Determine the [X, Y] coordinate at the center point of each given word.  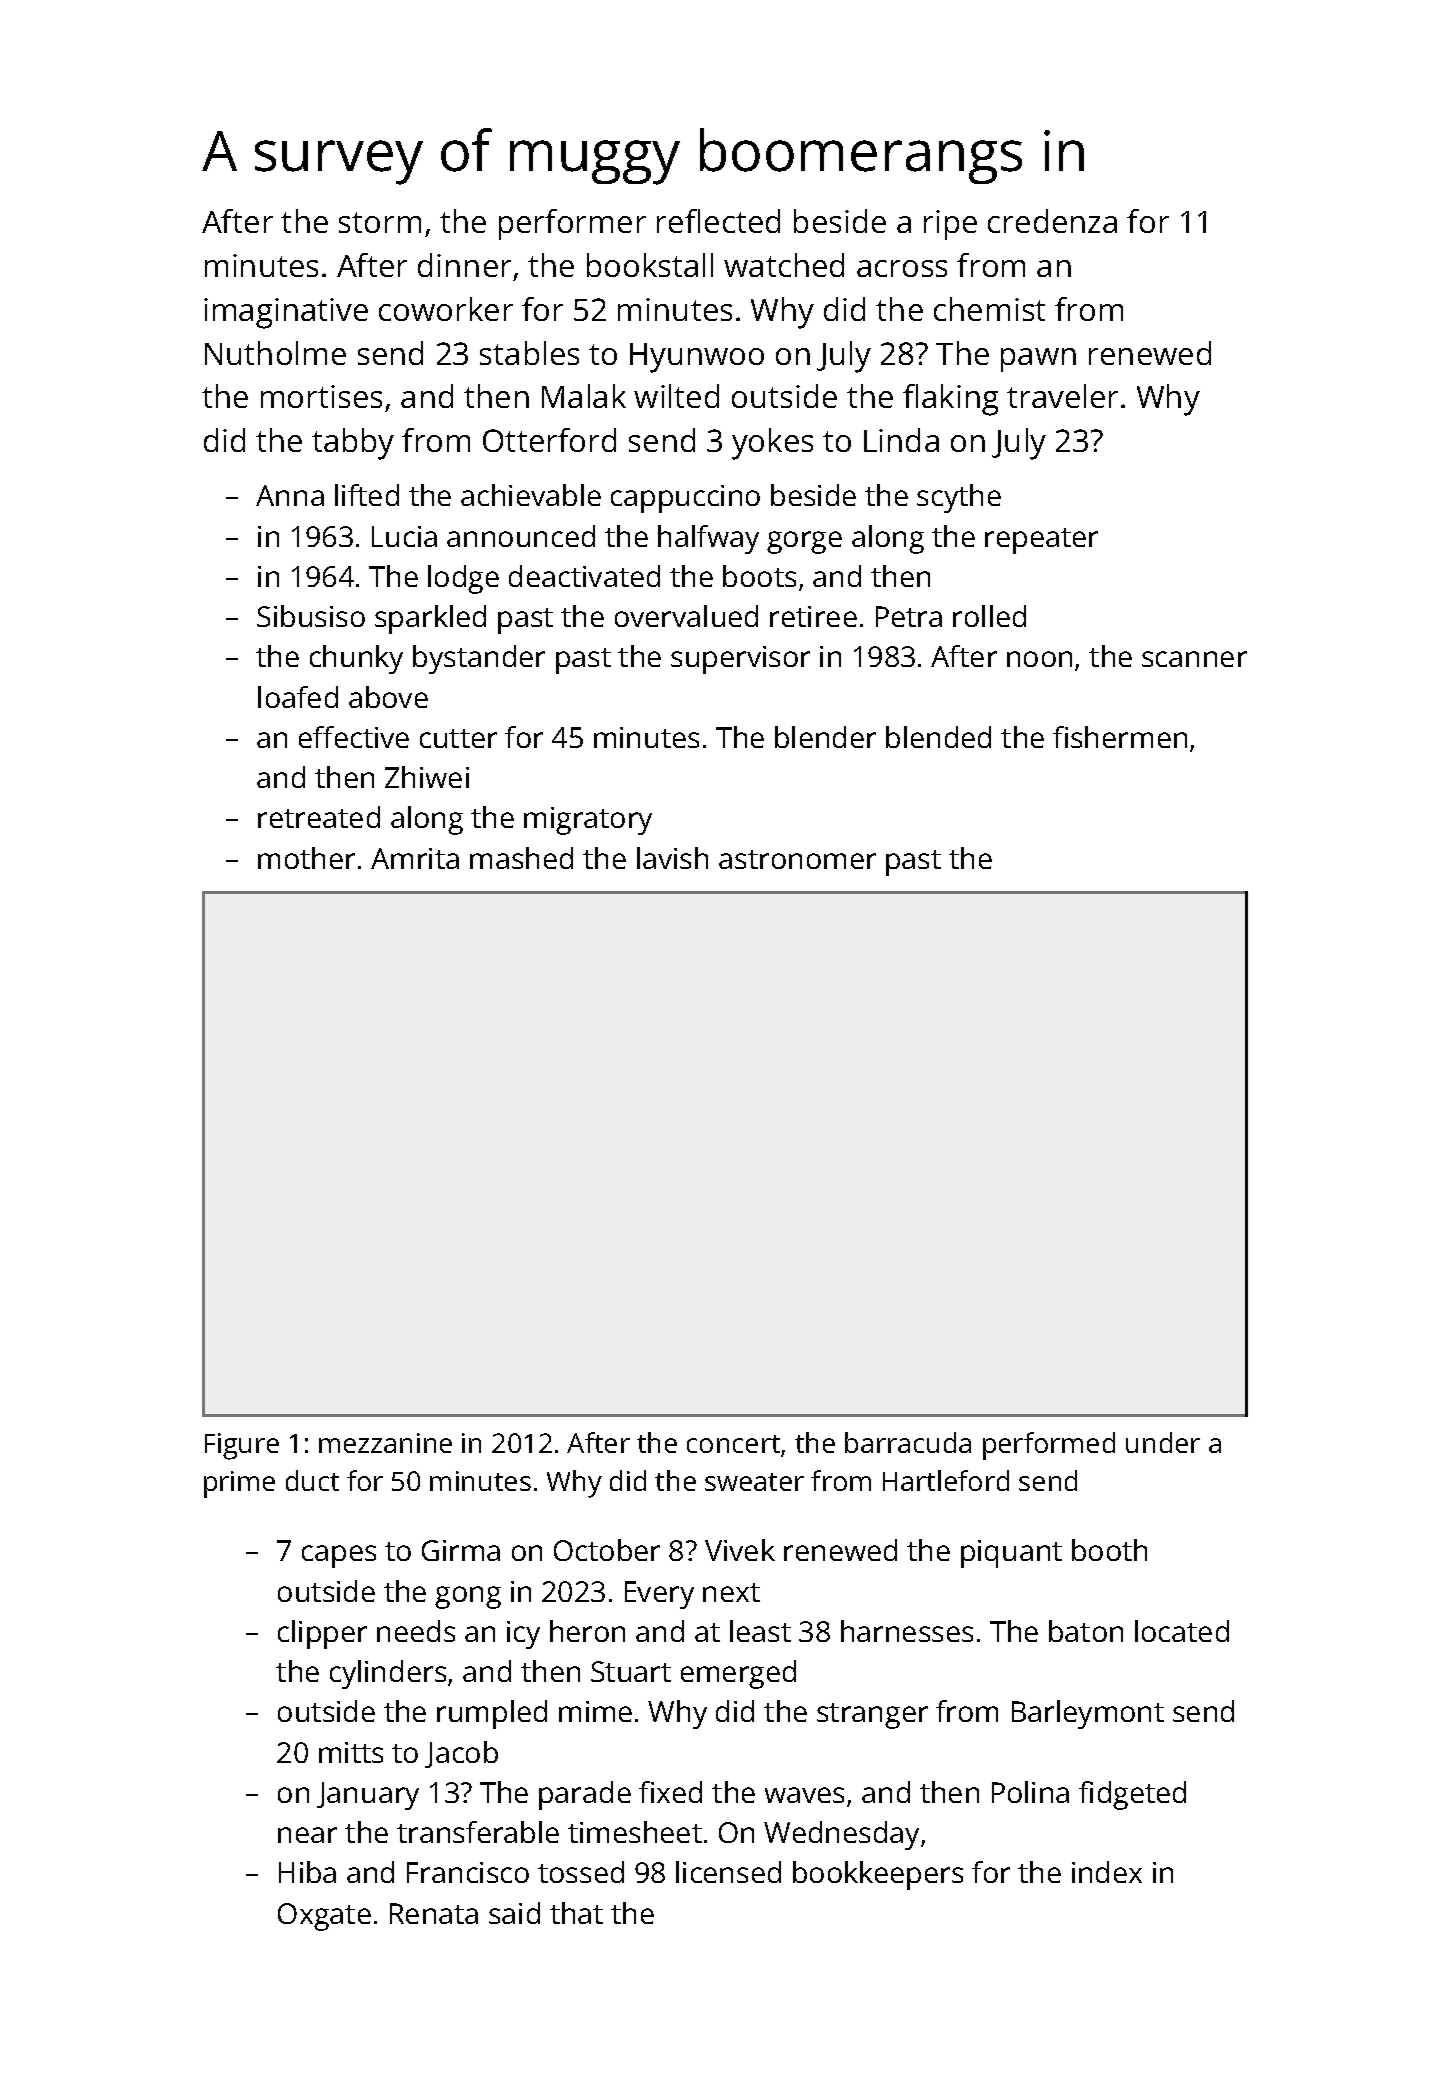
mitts [351, 1752]
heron [587, 1631]
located [1182, 1631]
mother [306, 858]
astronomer [797, 859]
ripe [950, 225]
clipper [322, 1634]
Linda [901, 440]
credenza [1052, 221]
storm [380, 222]
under [1163, 1442]
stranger [872, 1716]
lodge [463, 579]
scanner [1194, 659]
